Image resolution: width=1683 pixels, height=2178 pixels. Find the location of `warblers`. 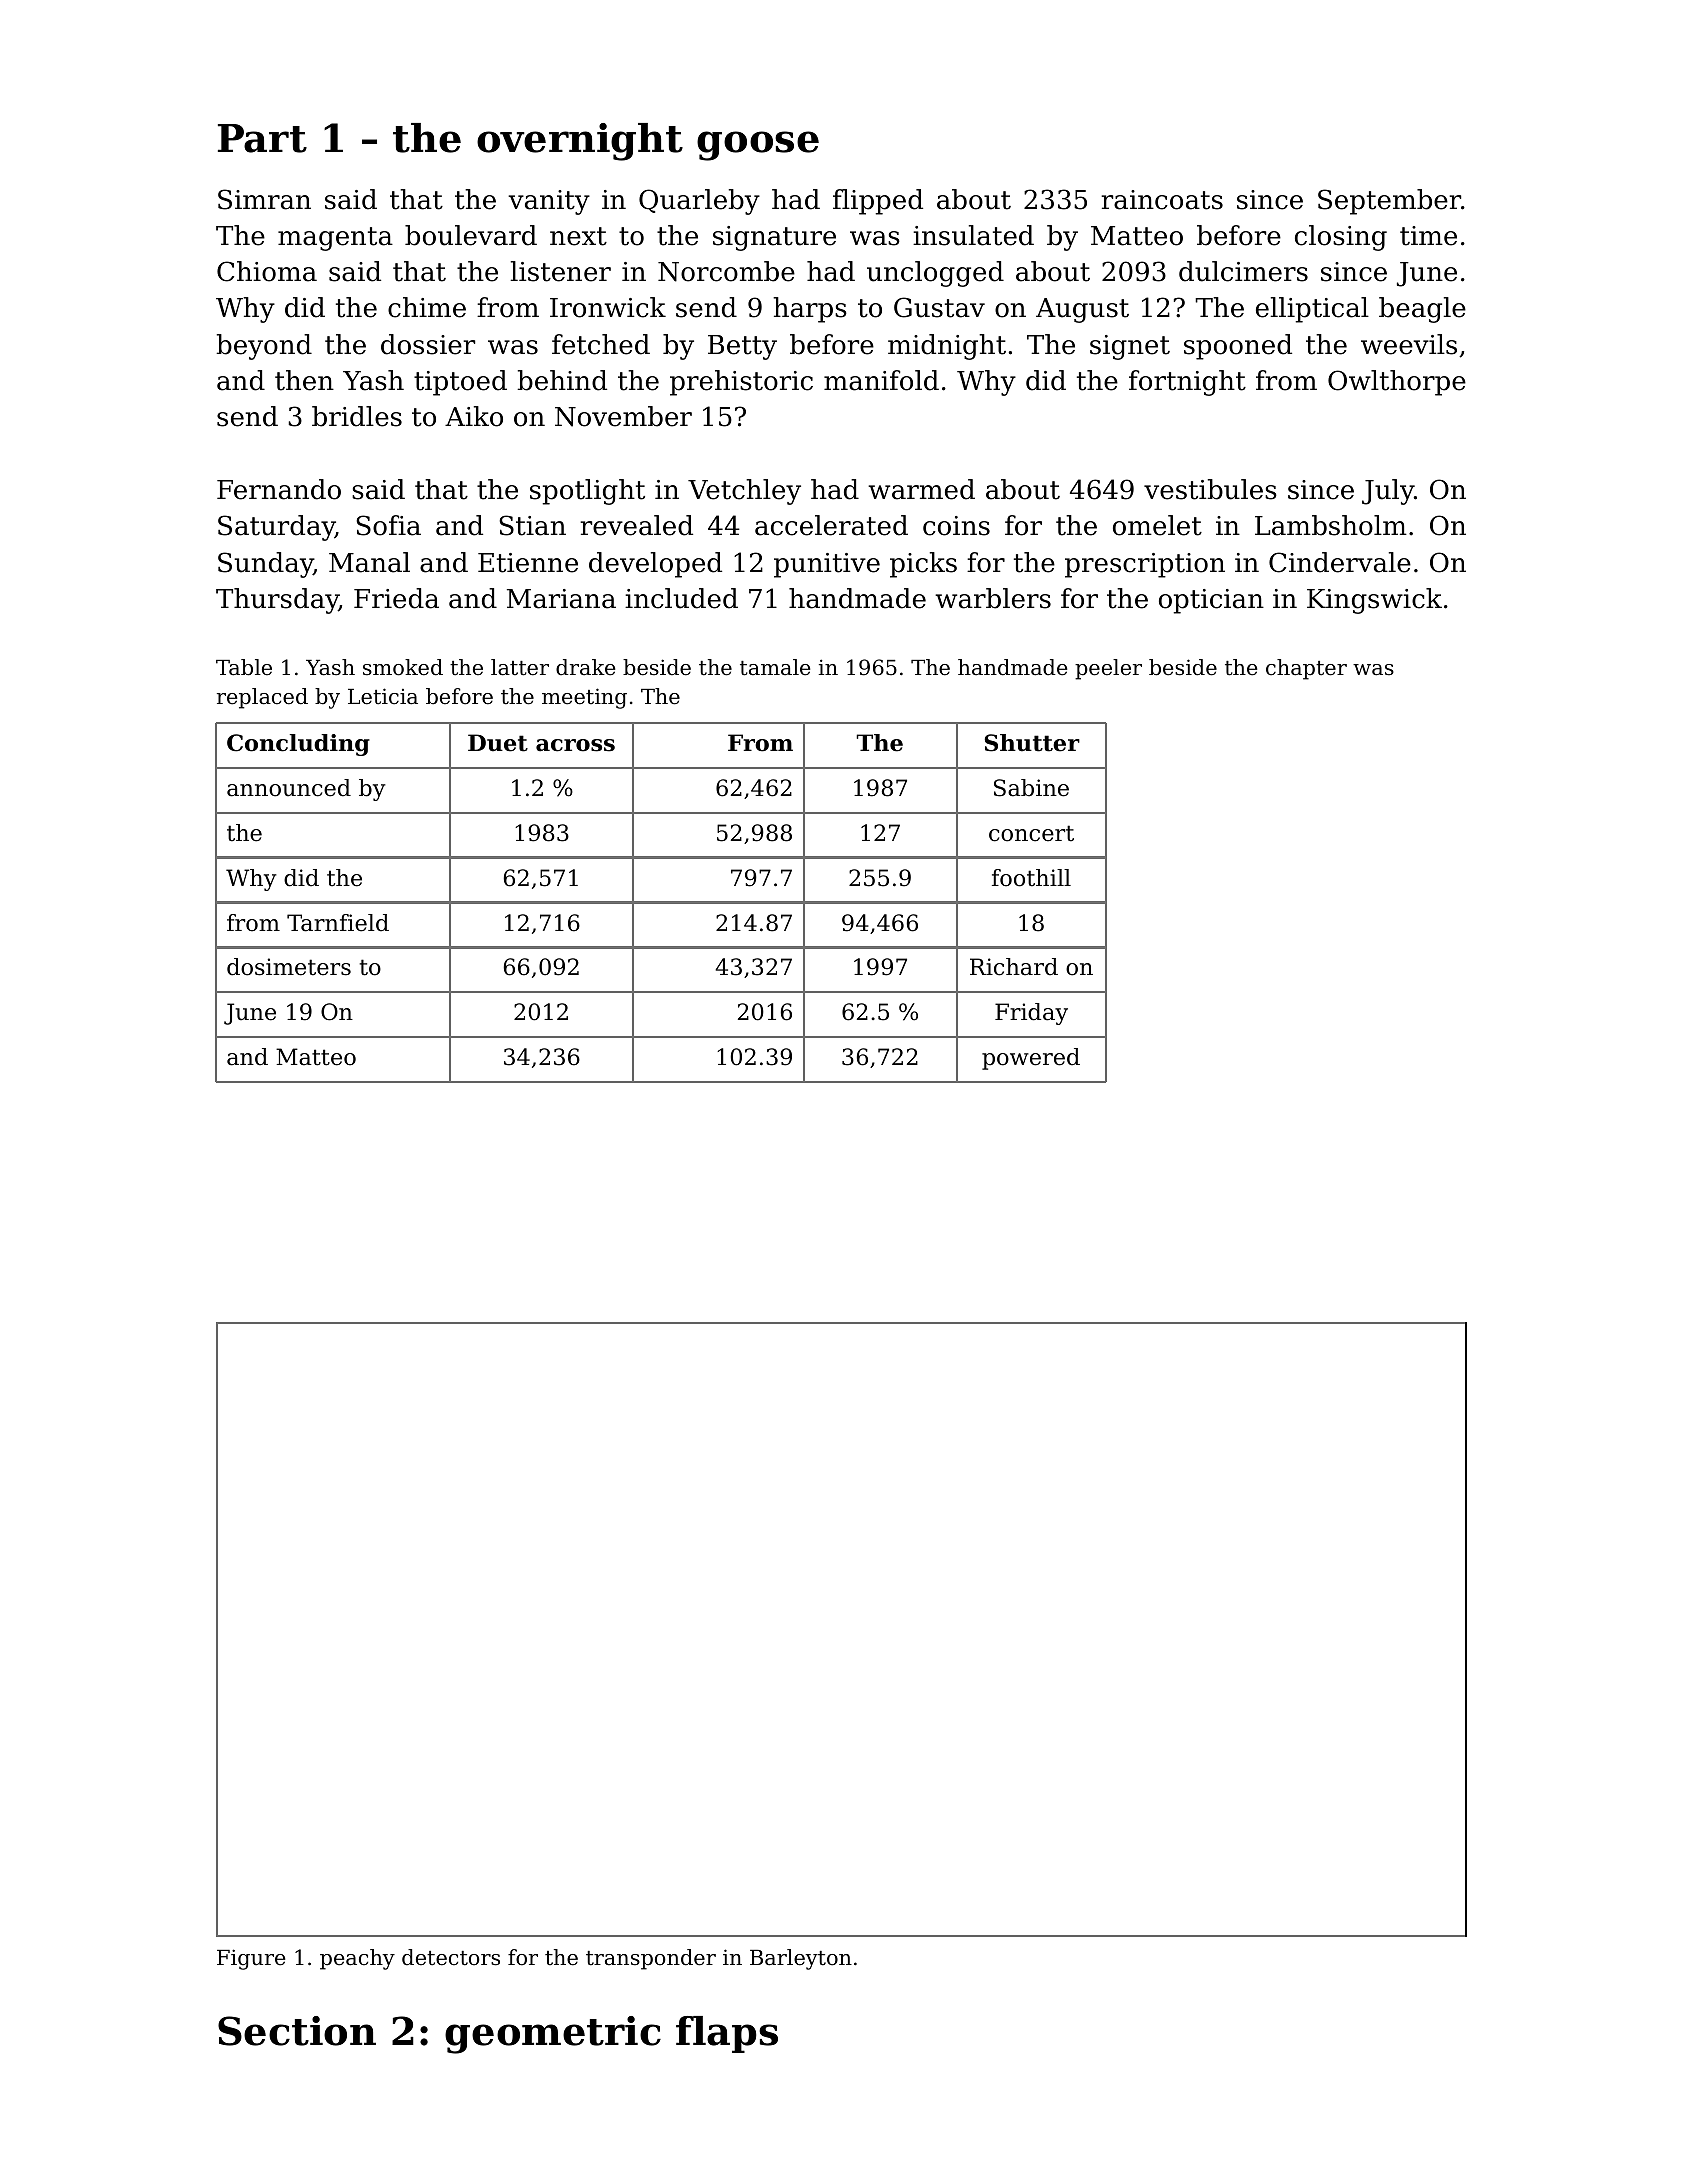

warblers is located at coordinates (993, 598).
